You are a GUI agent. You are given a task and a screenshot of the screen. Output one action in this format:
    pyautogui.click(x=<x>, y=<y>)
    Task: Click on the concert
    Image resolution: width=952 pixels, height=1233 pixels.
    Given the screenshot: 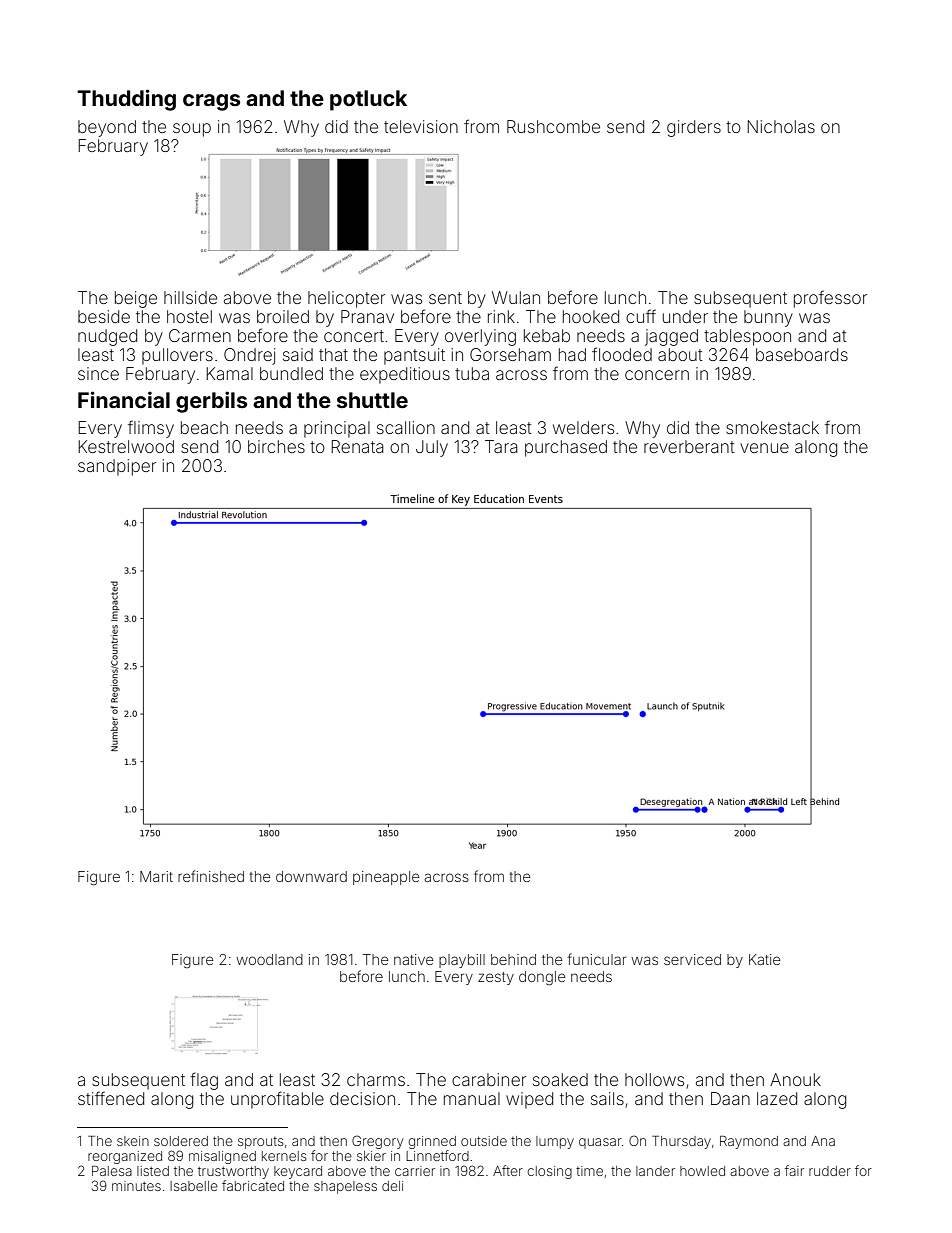 What is the action you would take?
    pyautogui.click(x=354, y=336)
